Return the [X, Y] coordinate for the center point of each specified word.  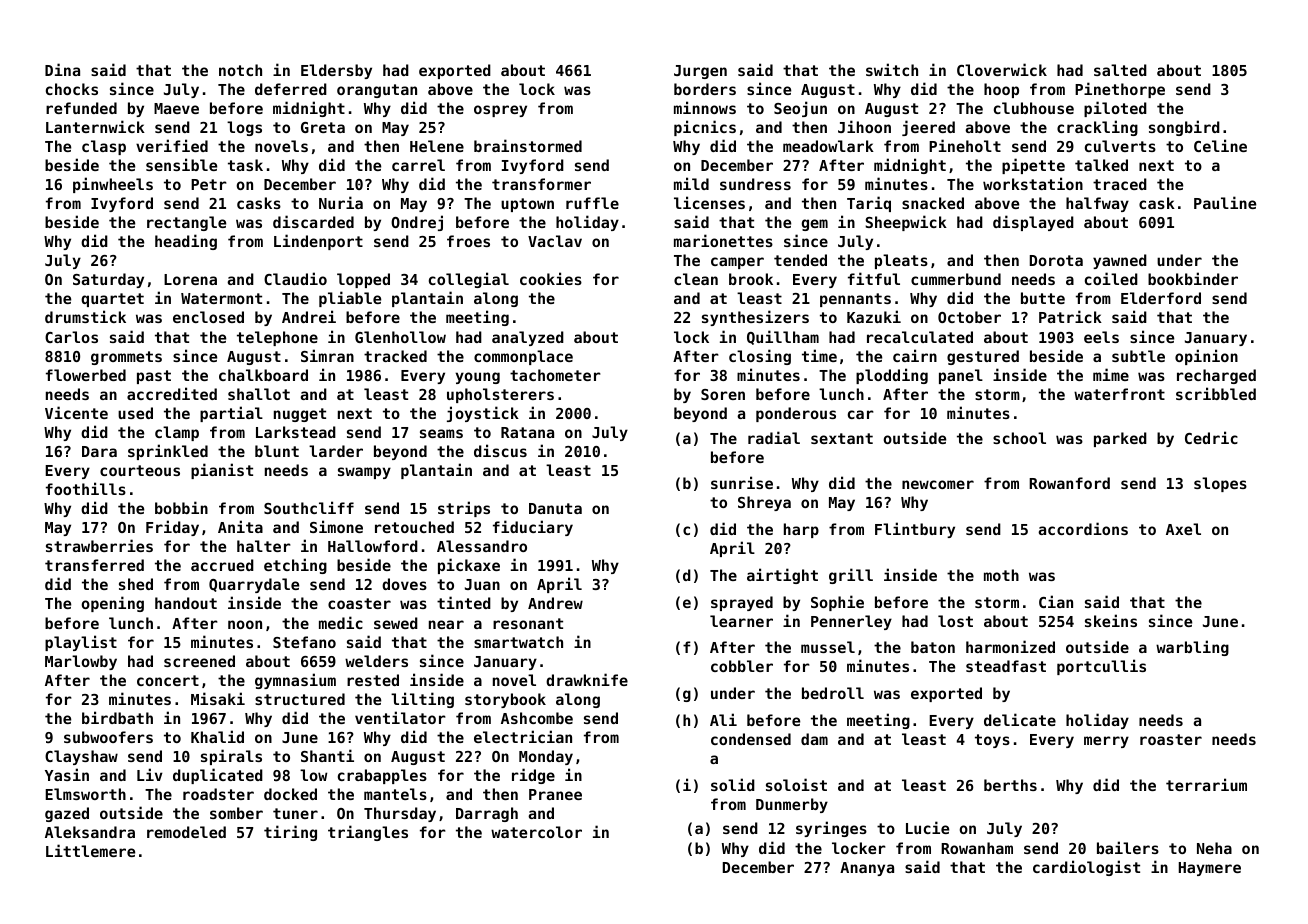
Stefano [304, 642]
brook [751, 279]
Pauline [1225, 202]
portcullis [1101, 667]
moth [1001, 575]
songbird [1184, 128]
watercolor [536, 832]
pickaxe [469, 566]
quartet [112, 300]
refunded [81, 108]
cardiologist [1086, 868]
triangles [368, 833]
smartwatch [518, 642]
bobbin [181, 507]
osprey [500, 111]
